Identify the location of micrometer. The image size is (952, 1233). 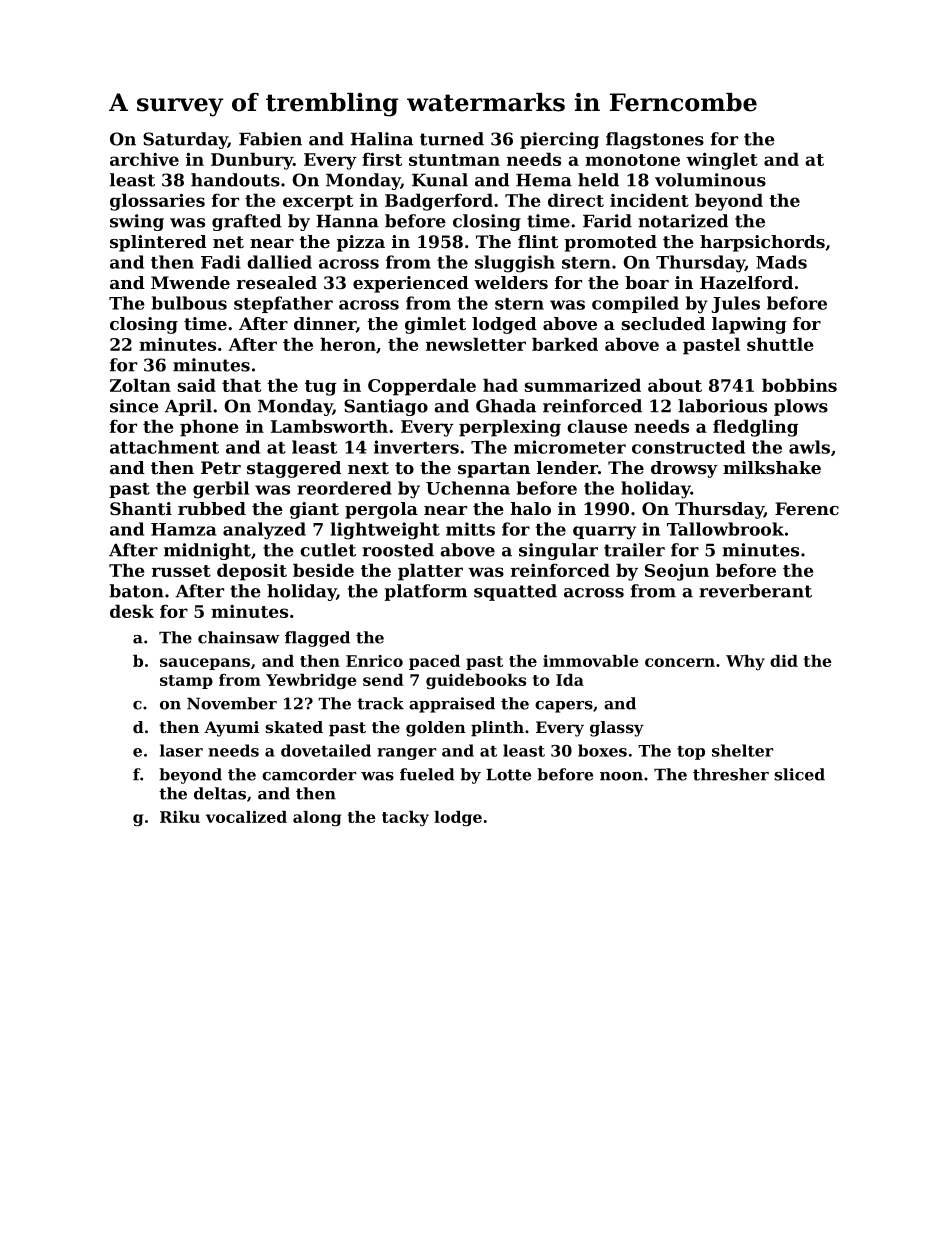
(570, 447).
